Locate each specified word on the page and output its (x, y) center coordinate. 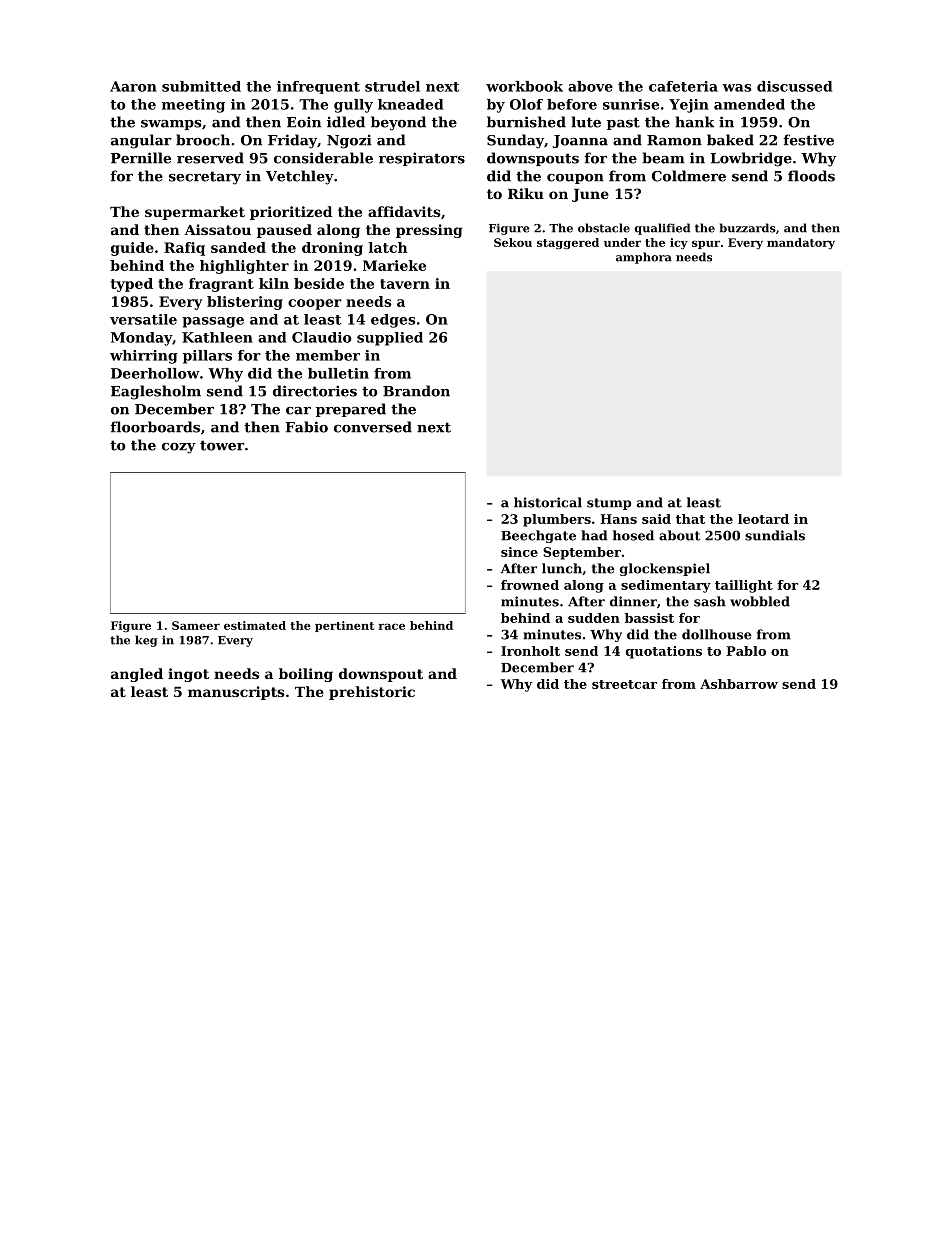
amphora (644, 258)
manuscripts (236, 693)
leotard (763, 519)
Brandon (416, 391)
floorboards (155, 427)
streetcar (624, 684)
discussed (794, 86)
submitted (201, 86)
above (590, 86)
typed (132, 285)
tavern (405, 284)
